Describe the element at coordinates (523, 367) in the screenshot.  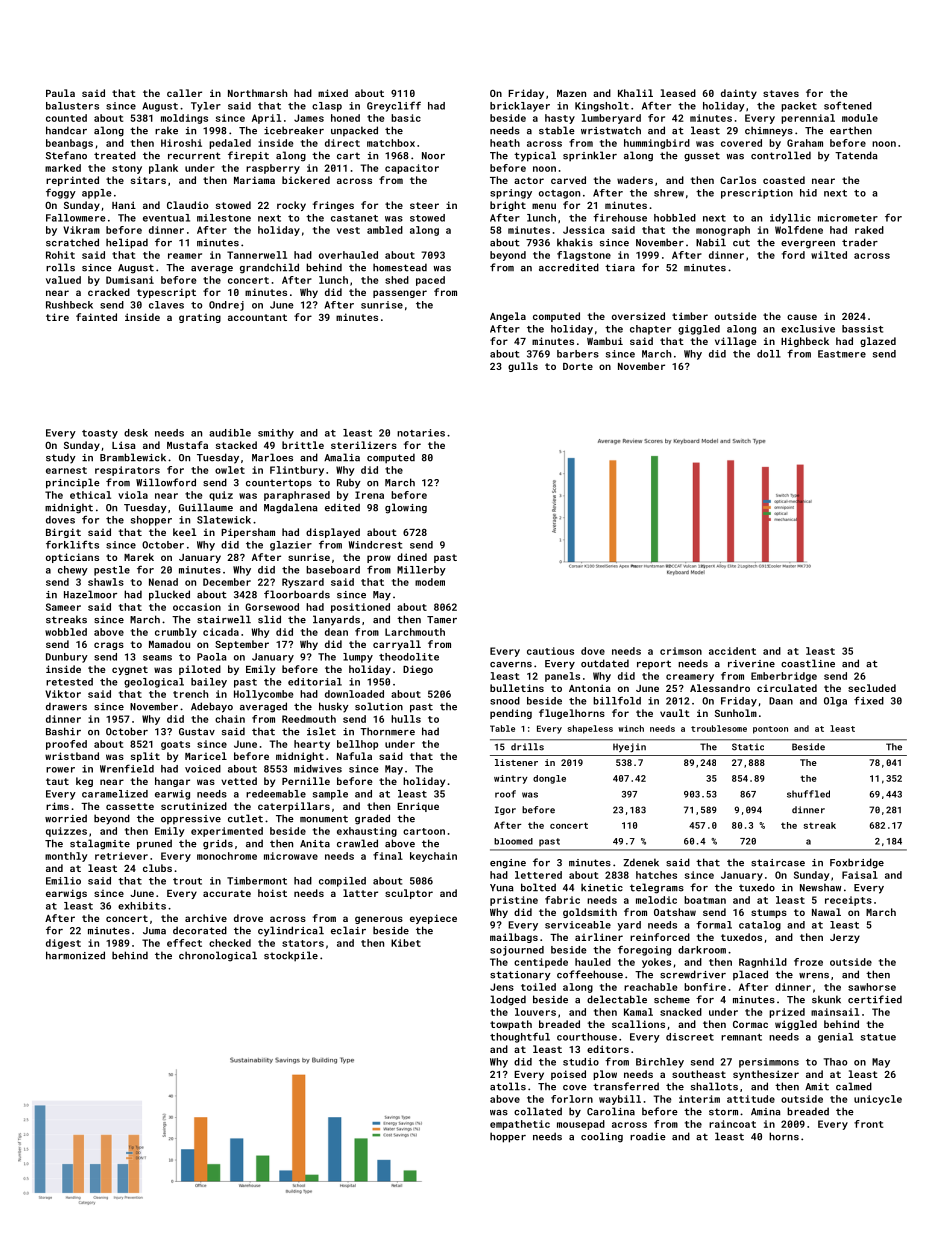
I see `gulls` at that location.
